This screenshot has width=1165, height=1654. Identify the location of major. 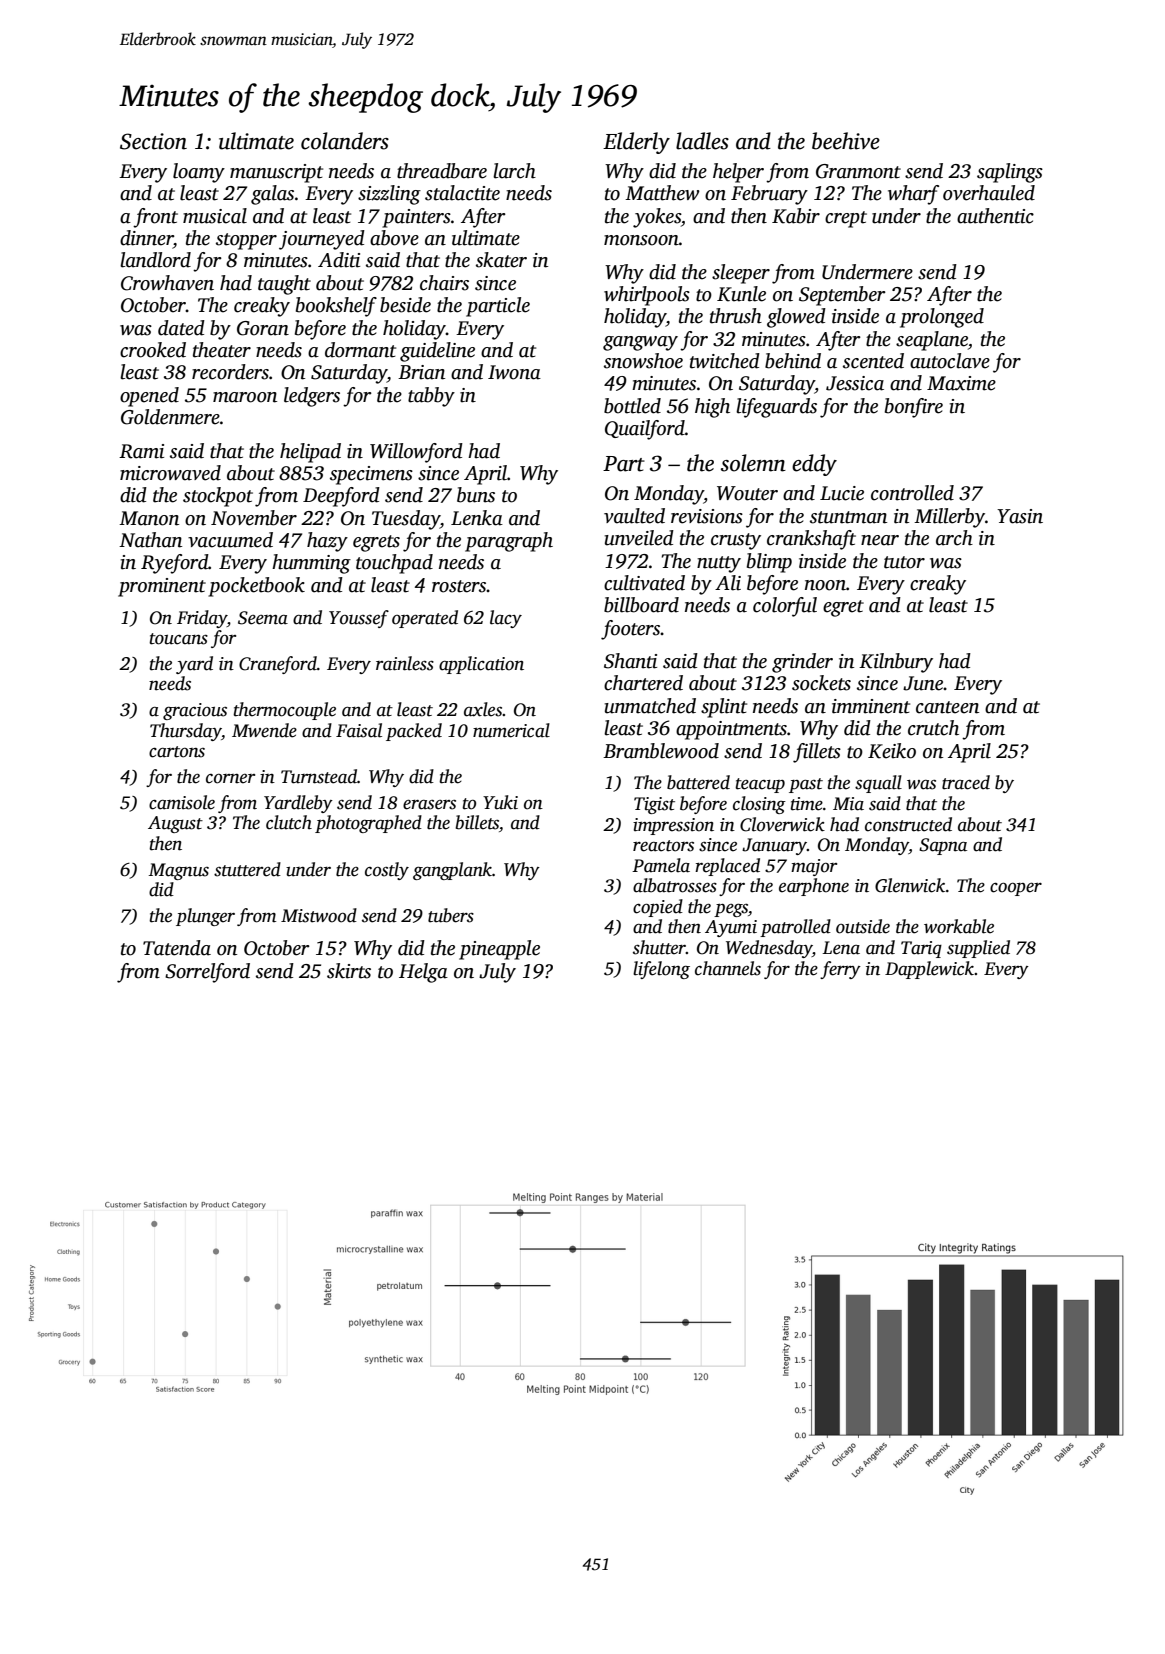
(814, 867).
